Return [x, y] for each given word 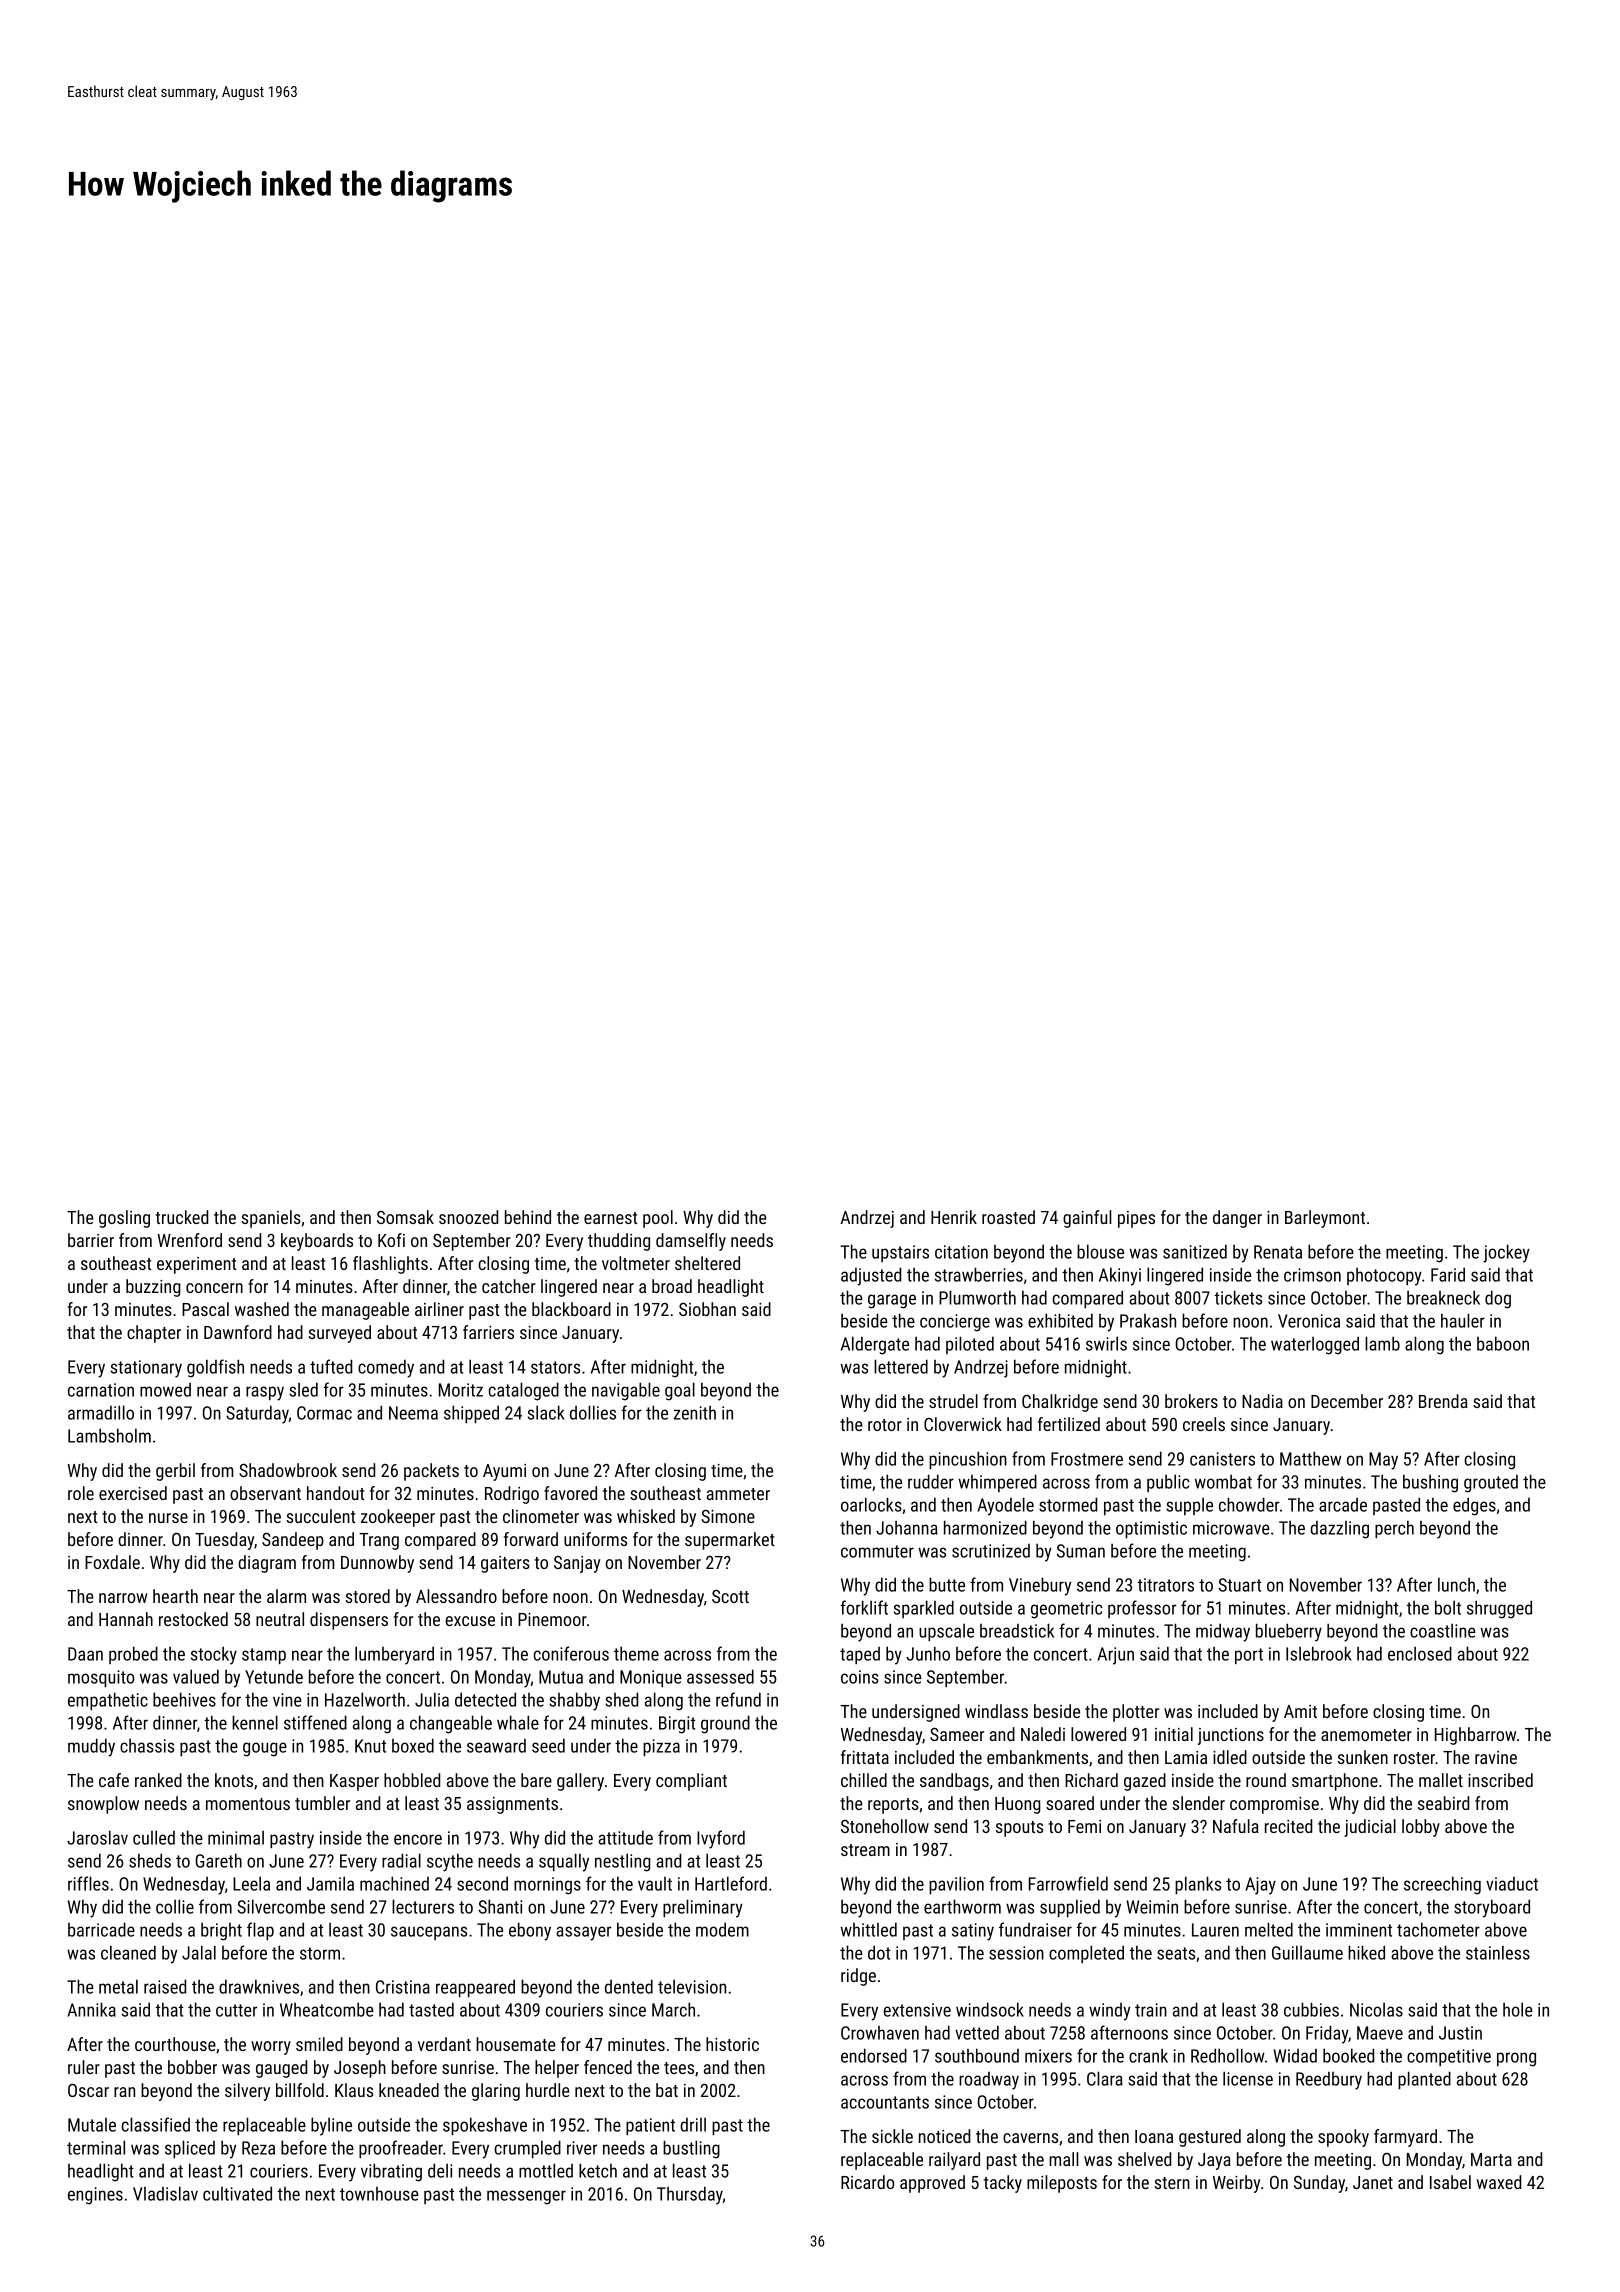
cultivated [237, 2193]
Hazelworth [365, 1699]
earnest [610, 1218]
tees [679, 2068]
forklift [864, 1607]
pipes [1136, 1219]
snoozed [468, 1217]
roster [1414, 1758]
